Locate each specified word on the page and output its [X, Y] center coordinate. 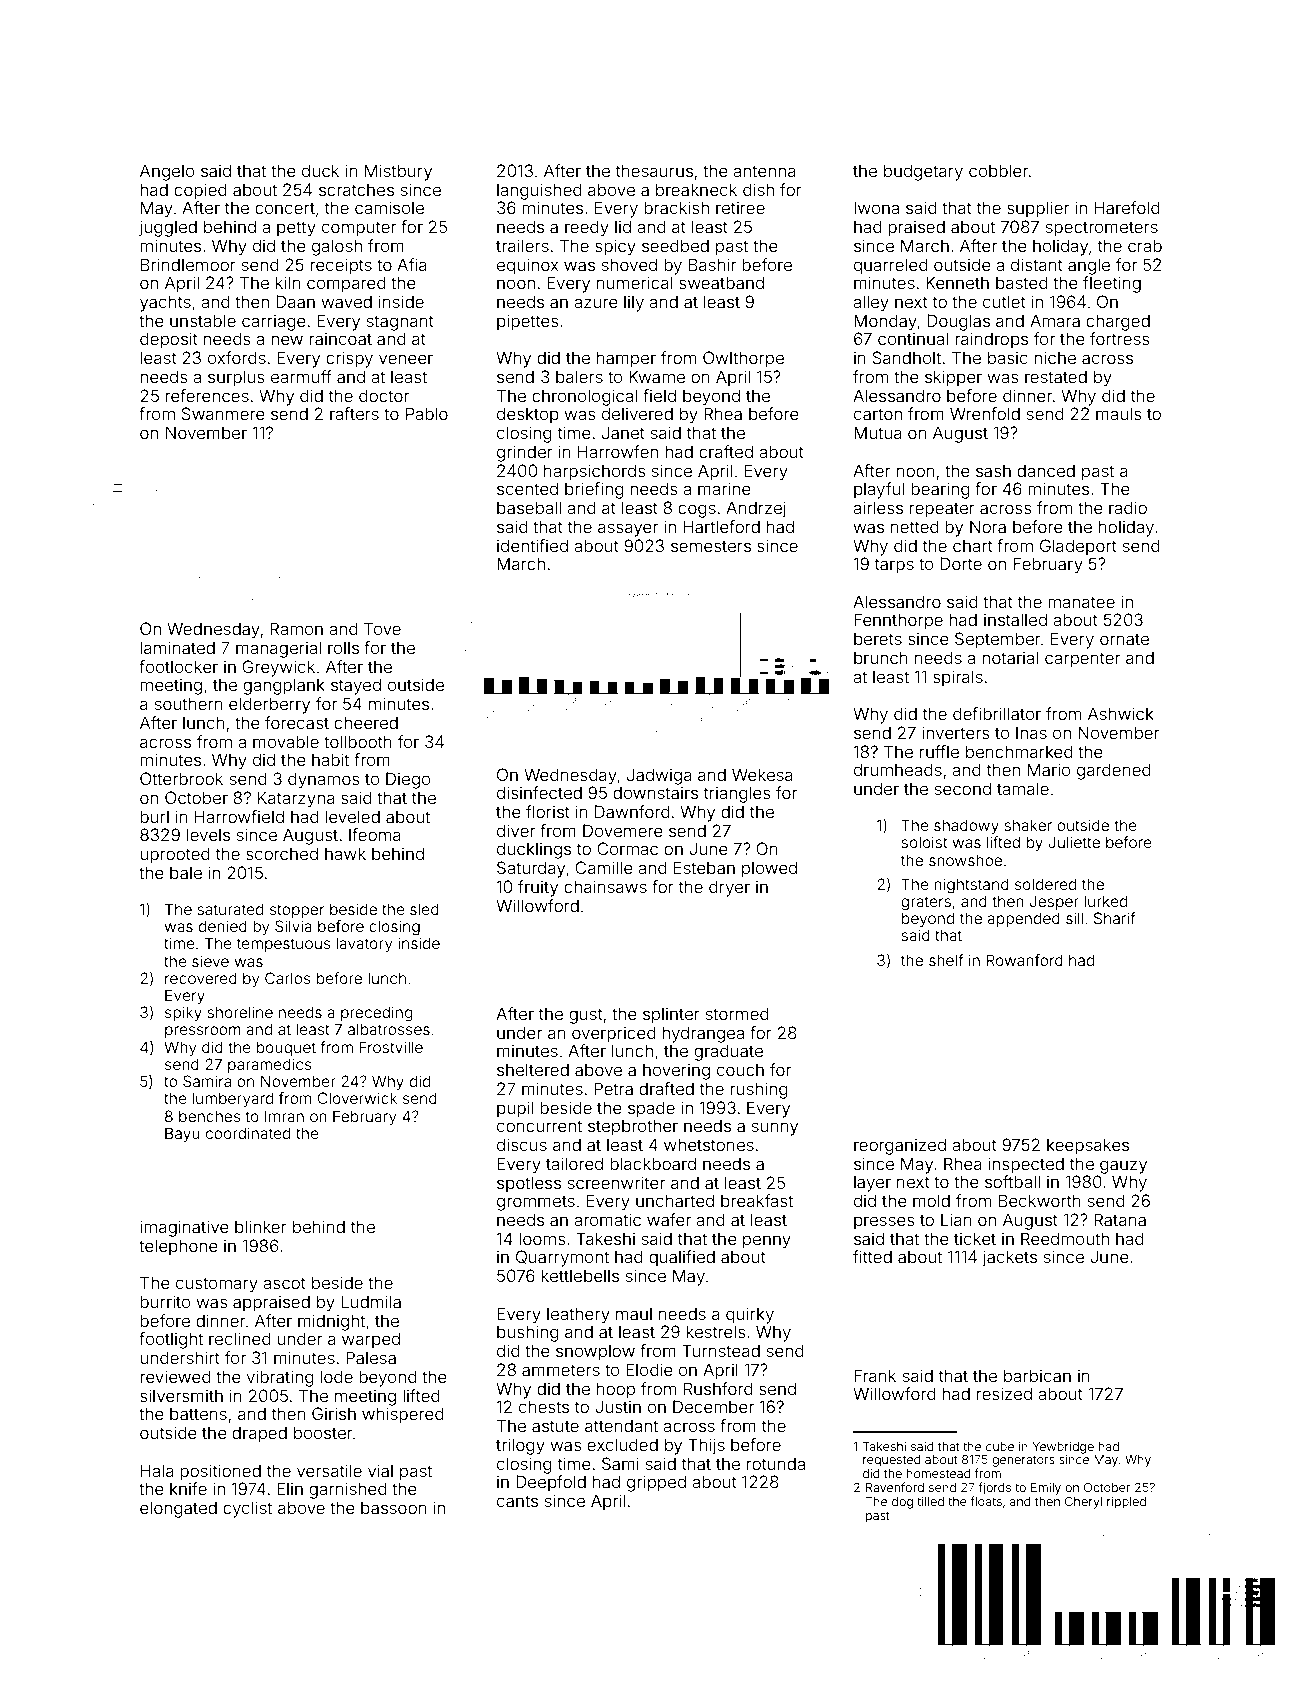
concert [285, 208]
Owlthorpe [743, 359]
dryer [729, 888]
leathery [578, 1315]
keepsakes [1088, 1146]
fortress [1120, 338]
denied [223, 926]
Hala [157, 1470]
